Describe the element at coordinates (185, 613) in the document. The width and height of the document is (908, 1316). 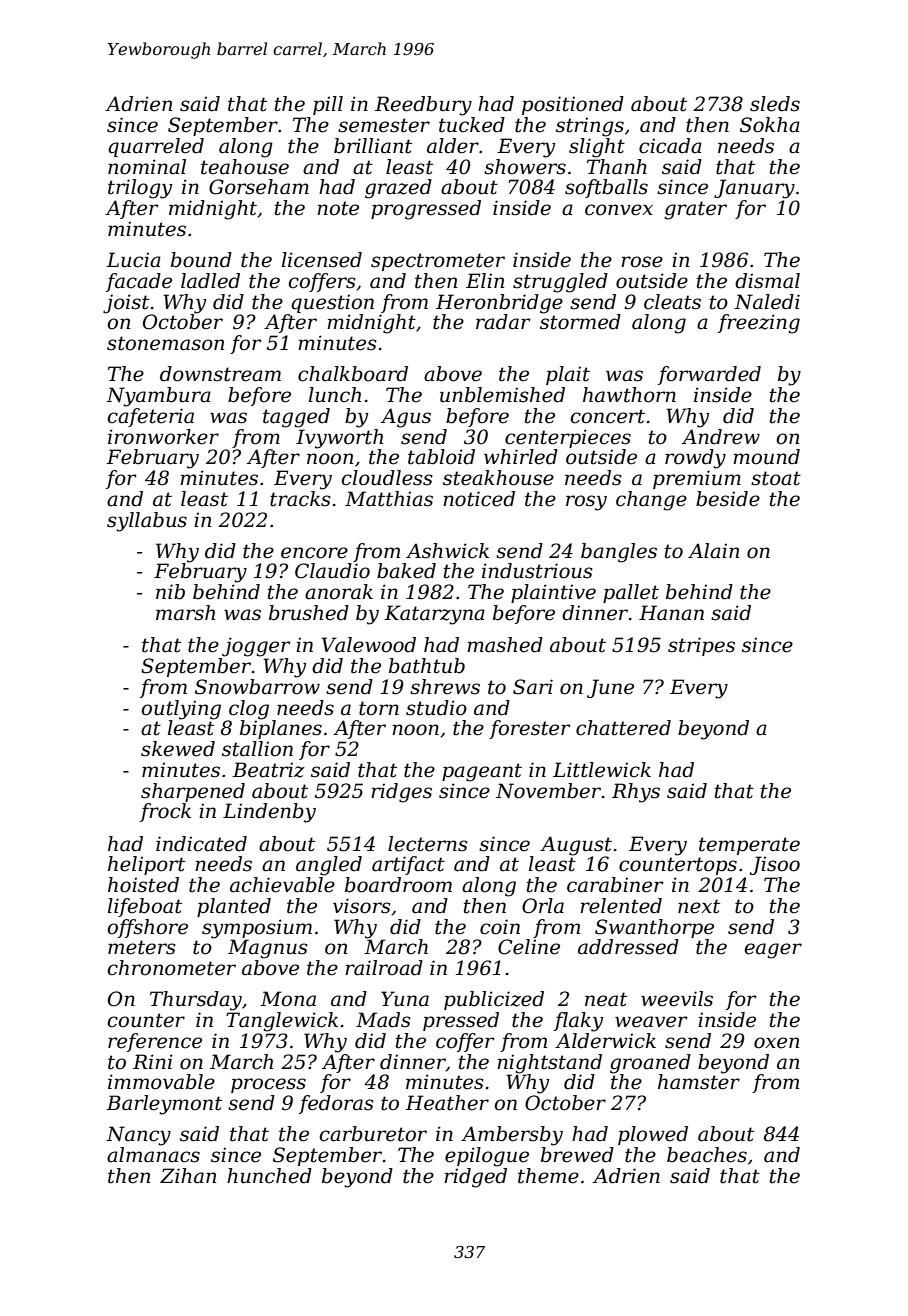
I see `marsh` at that location.
